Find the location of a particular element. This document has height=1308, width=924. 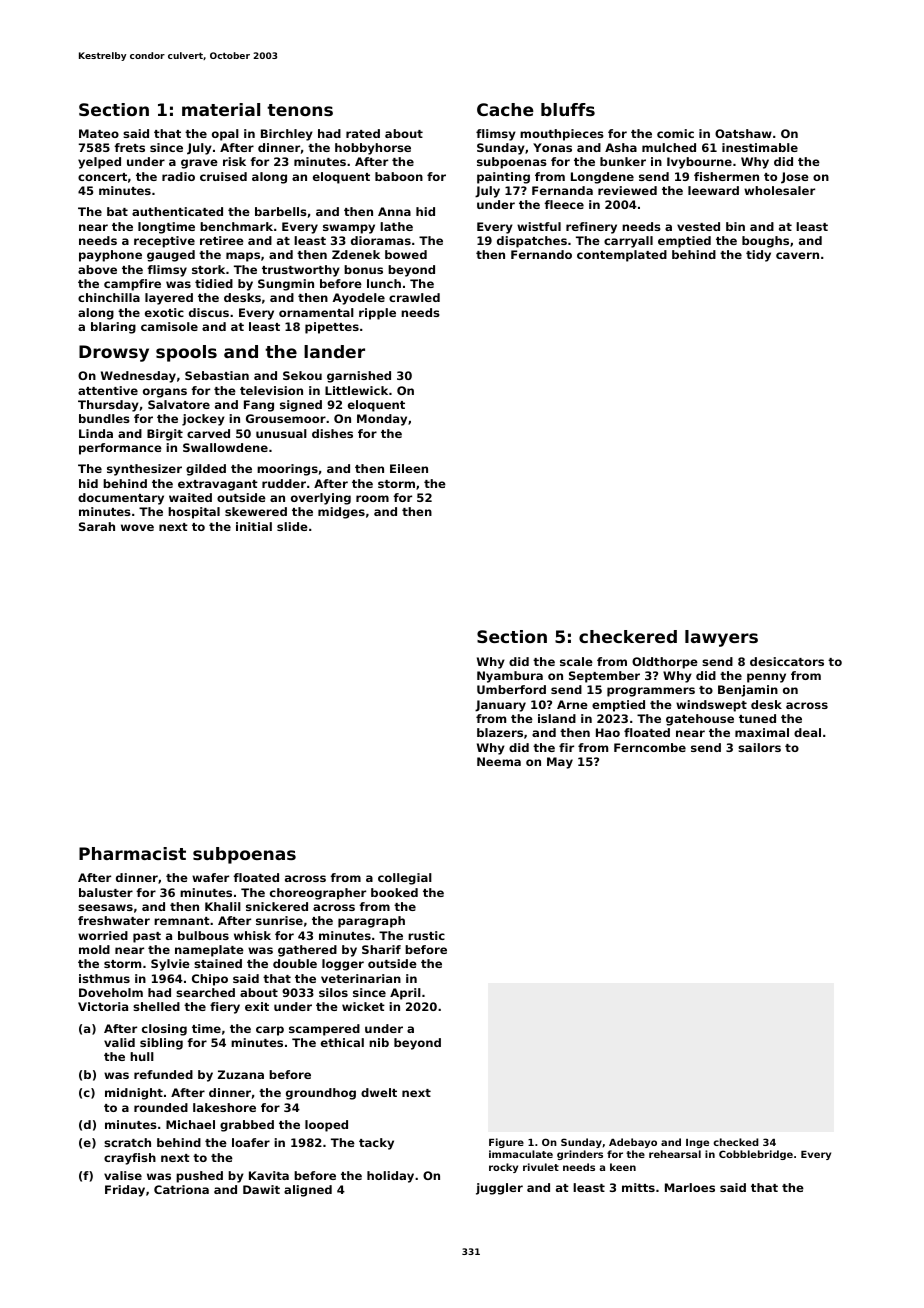

rustic is located at coordinates (426, 935).
